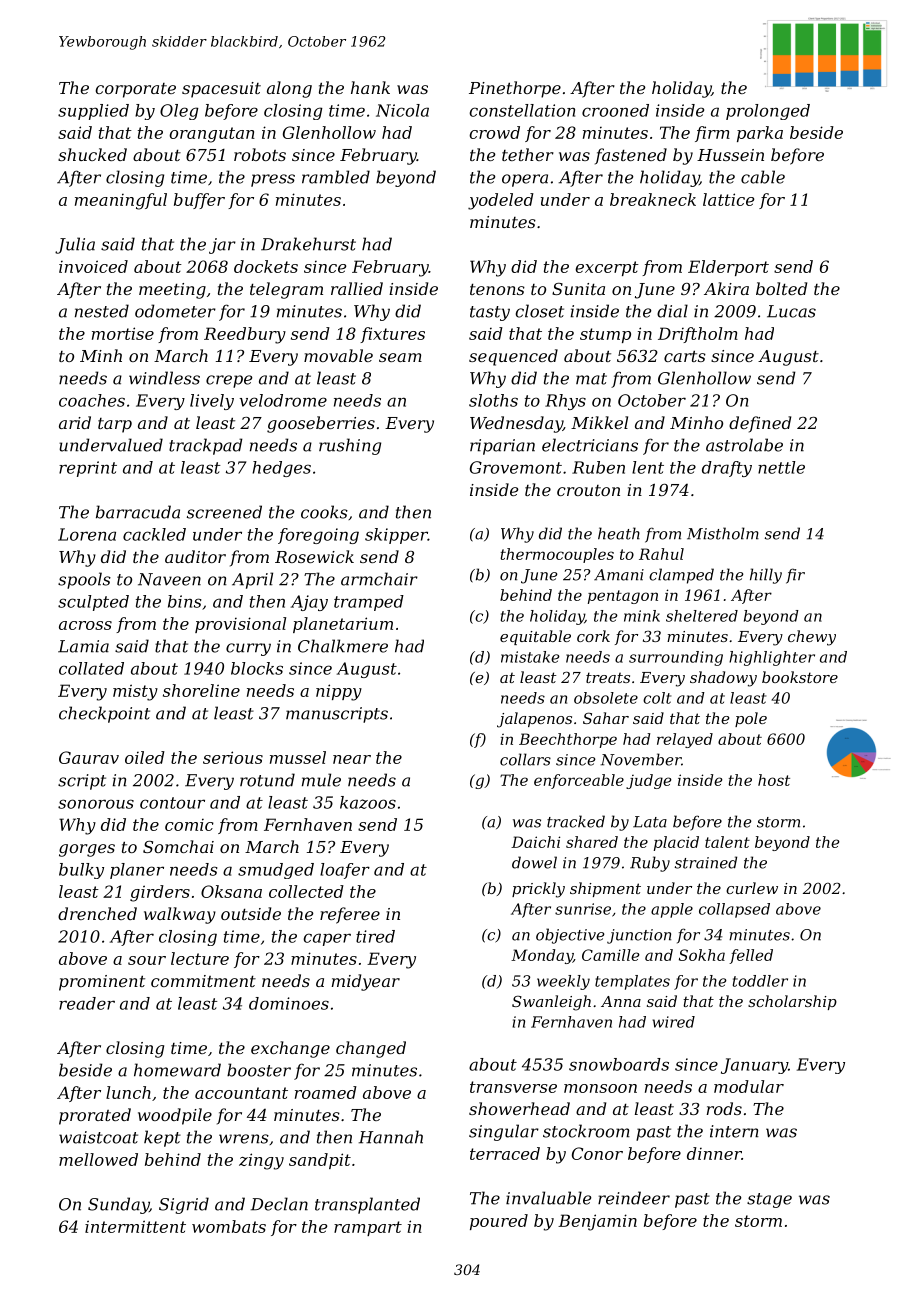  What do you see at coordinates (189, 825) in the document?
I see `comic` at bounding box center [189, 825].
